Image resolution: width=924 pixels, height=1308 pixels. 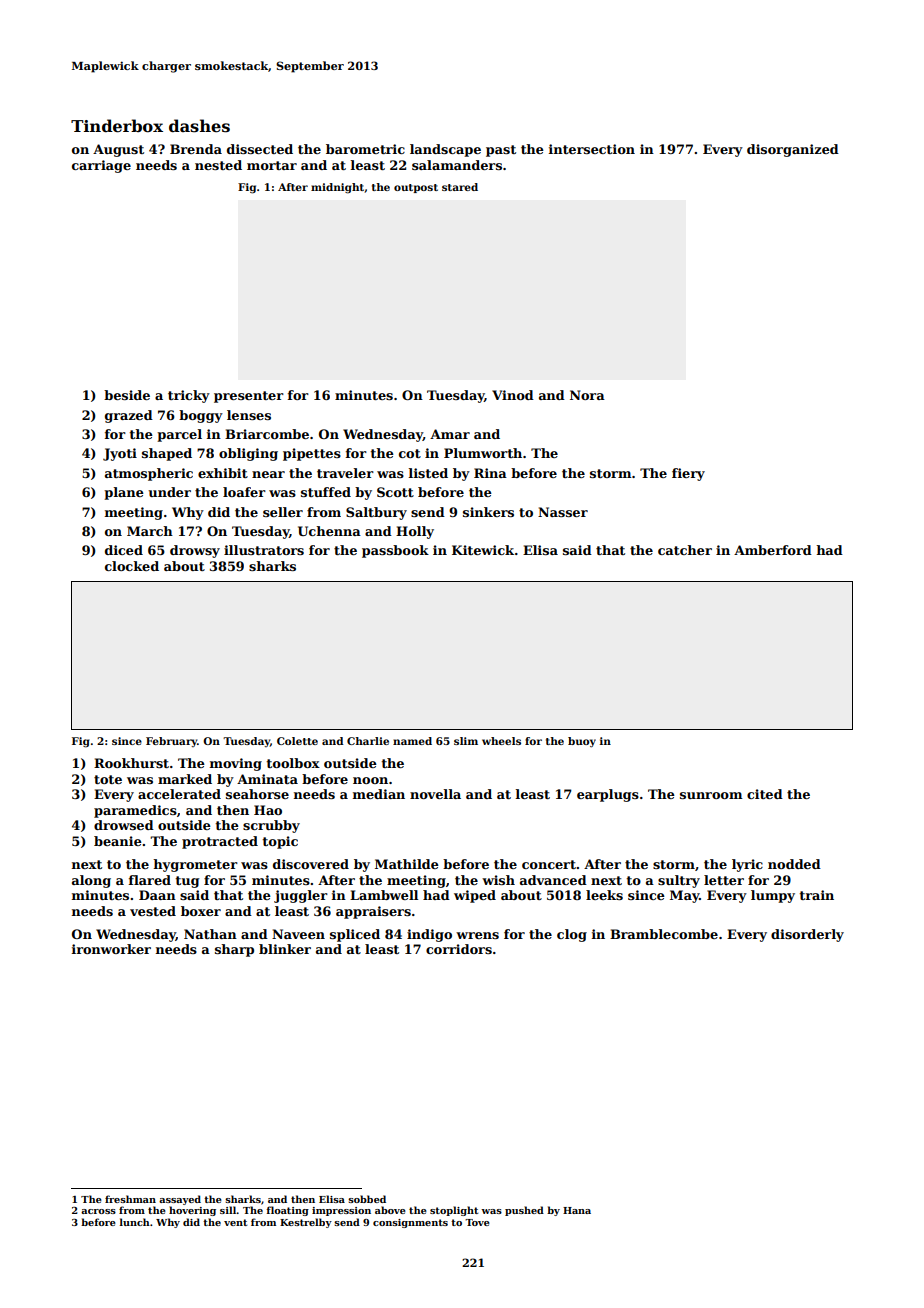 What do you see at coordinates (365, 149) in the screenshot?
I see `barometric` at bounding box center [365, 149].
